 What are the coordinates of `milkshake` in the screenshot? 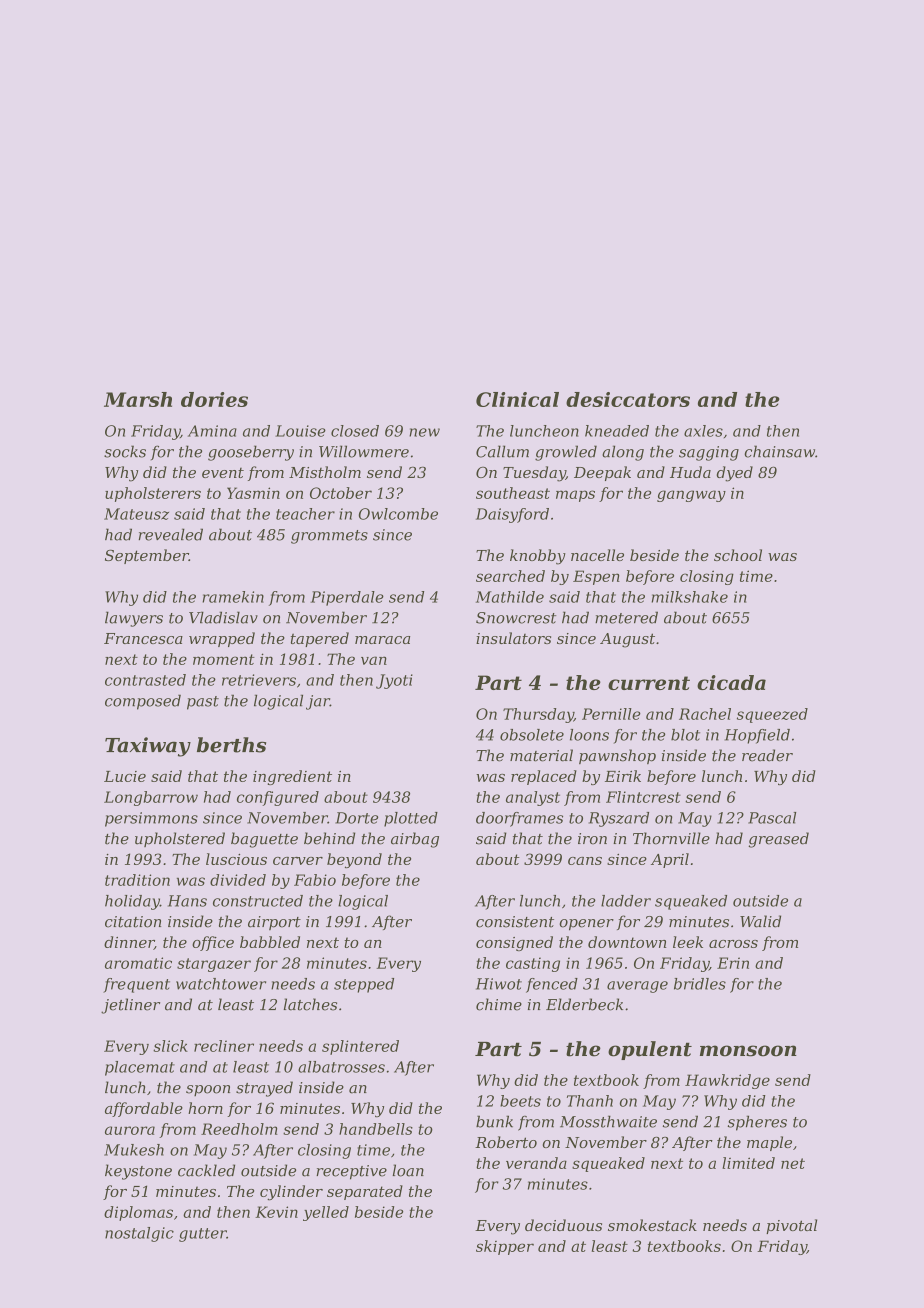 It's located at (690, 597).
